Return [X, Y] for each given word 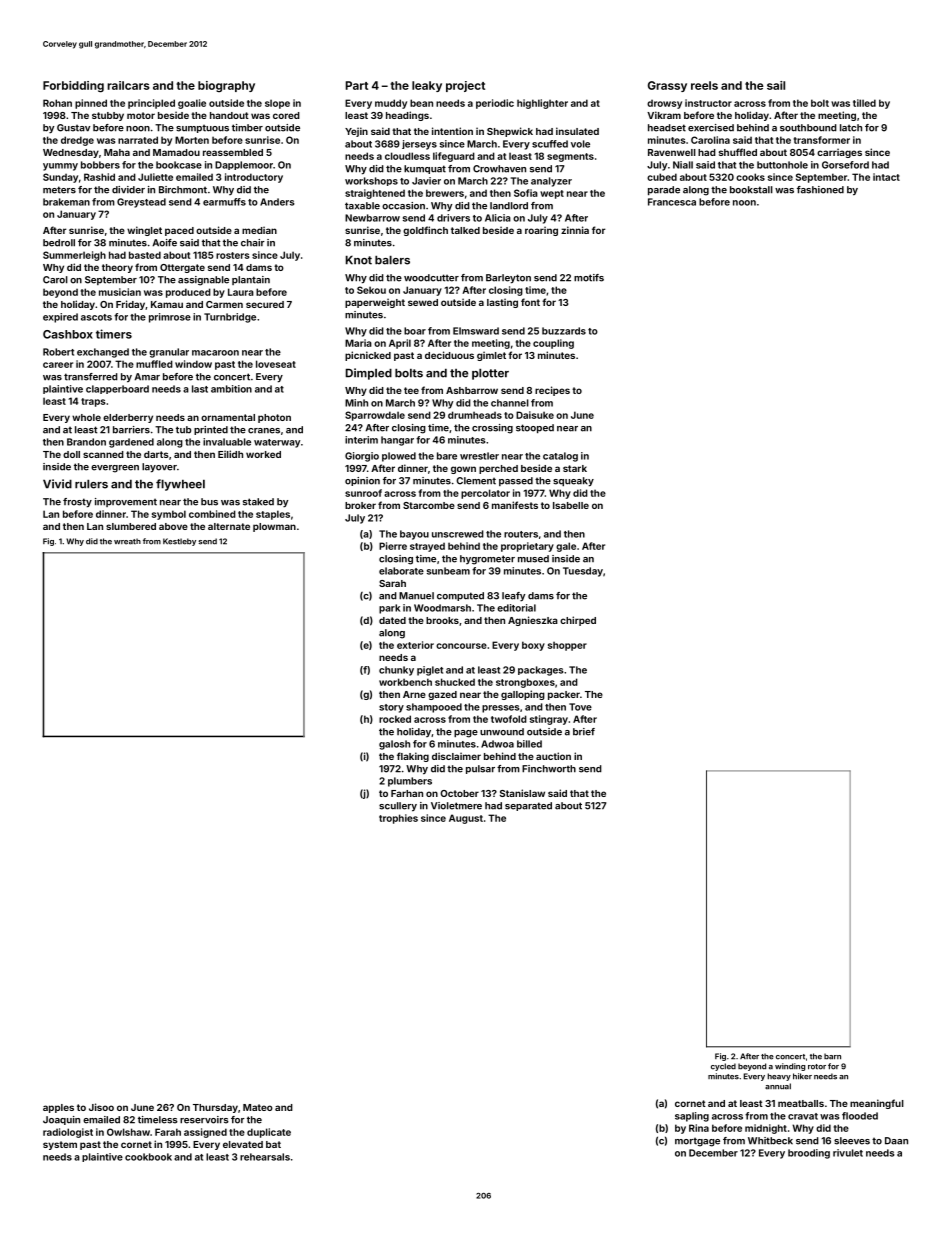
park [389, 609]
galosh [394, 745]
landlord [509, 206]
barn [832, 1056]
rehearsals [265, 1157]
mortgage [697, 1142]
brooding [809, 1154]
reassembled [233, 152]
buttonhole [782, 165]
